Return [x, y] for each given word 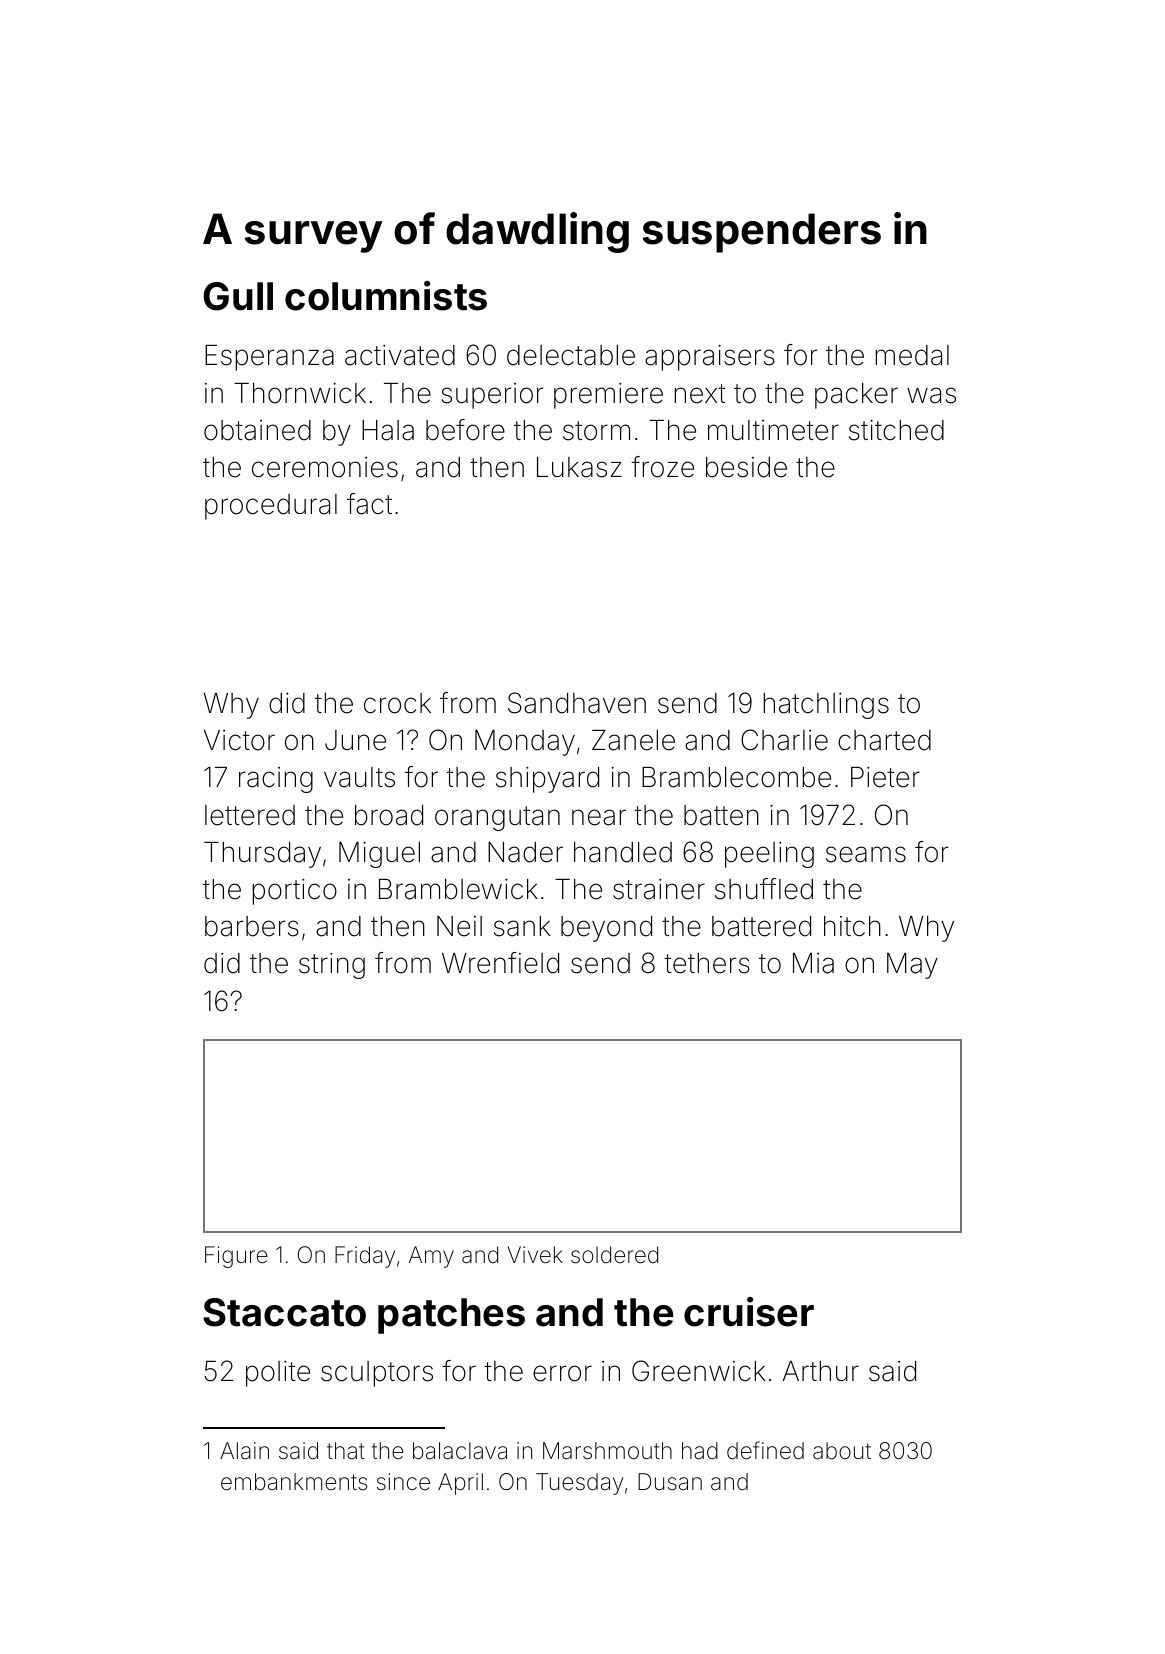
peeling [769, 855]
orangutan [497, 818]
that [346, 1451]
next [700, 394]
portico [295, 892]
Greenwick [698, 1371]
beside [746, 467]
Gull [238, 296]
